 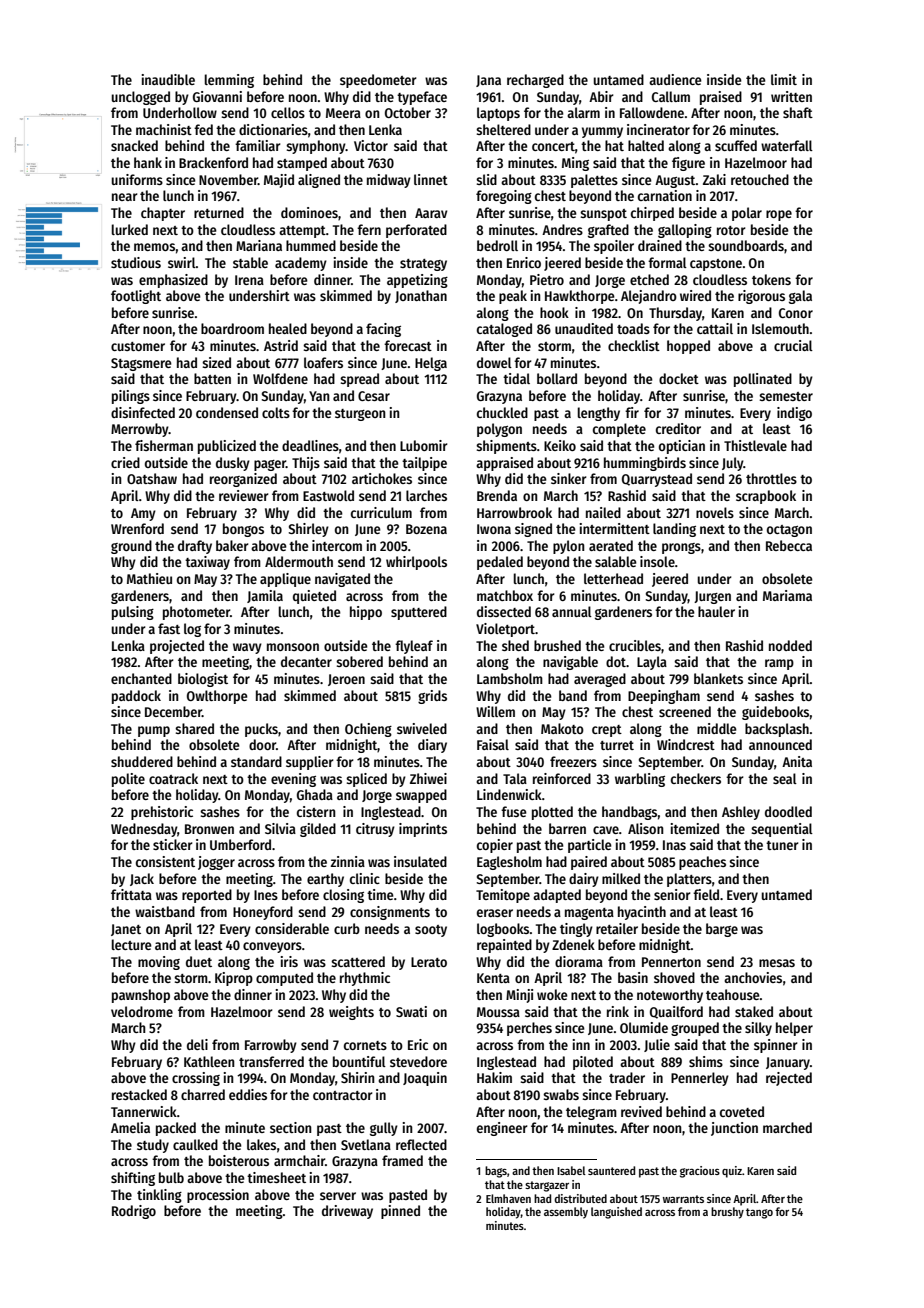 What do you see at coordinates (240, 844) in the document?
I see `Umberford` at bounding box center [240, 844].
